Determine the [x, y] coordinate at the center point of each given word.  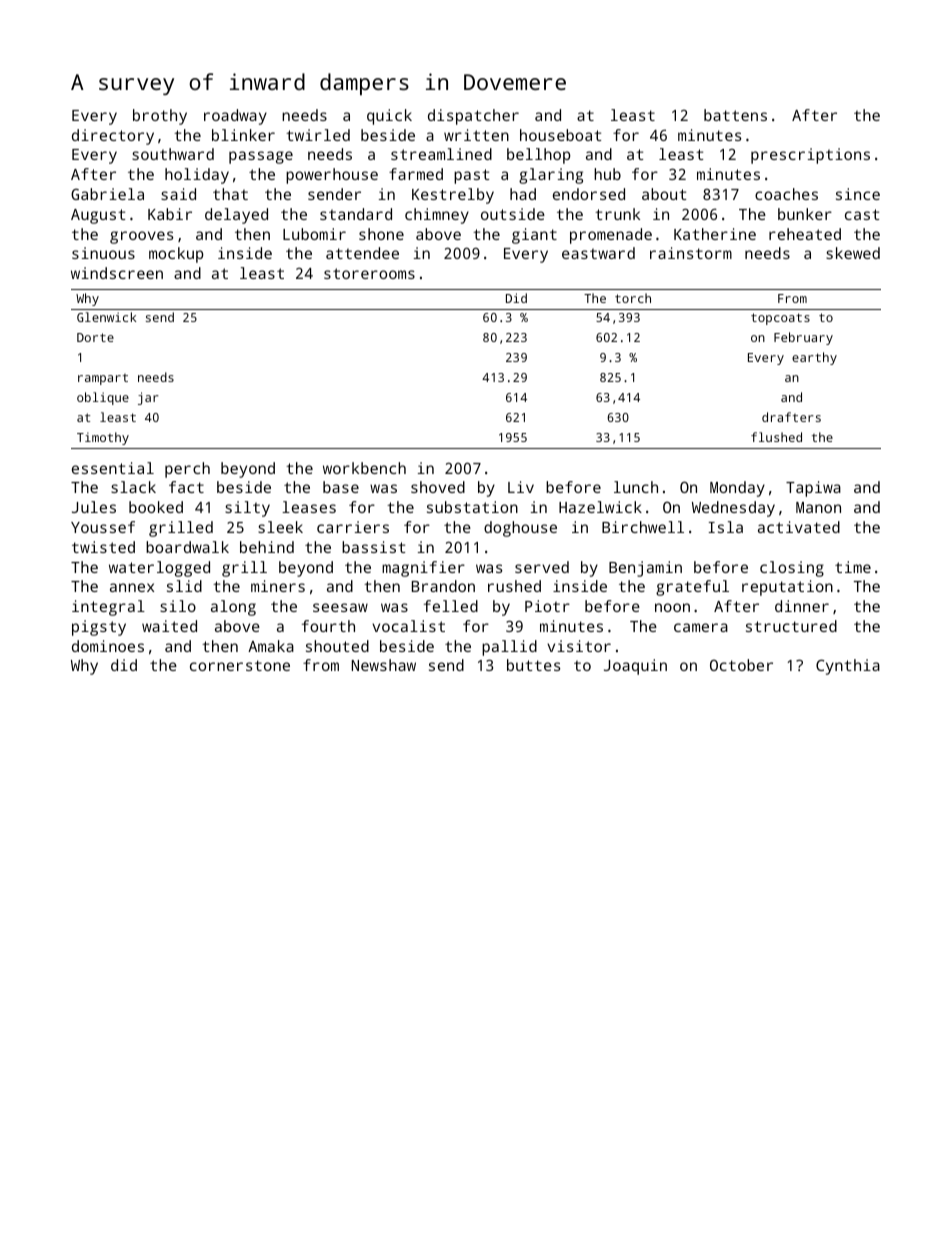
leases [309, 507]
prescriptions [810, 156]
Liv [521, 487]
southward [173, 154]
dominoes [108, 646]
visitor [579, 646]
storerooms [369, 273]
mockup [176, 255]
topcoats [780, 319]
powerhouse [332, 176]
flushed [776, 437]
